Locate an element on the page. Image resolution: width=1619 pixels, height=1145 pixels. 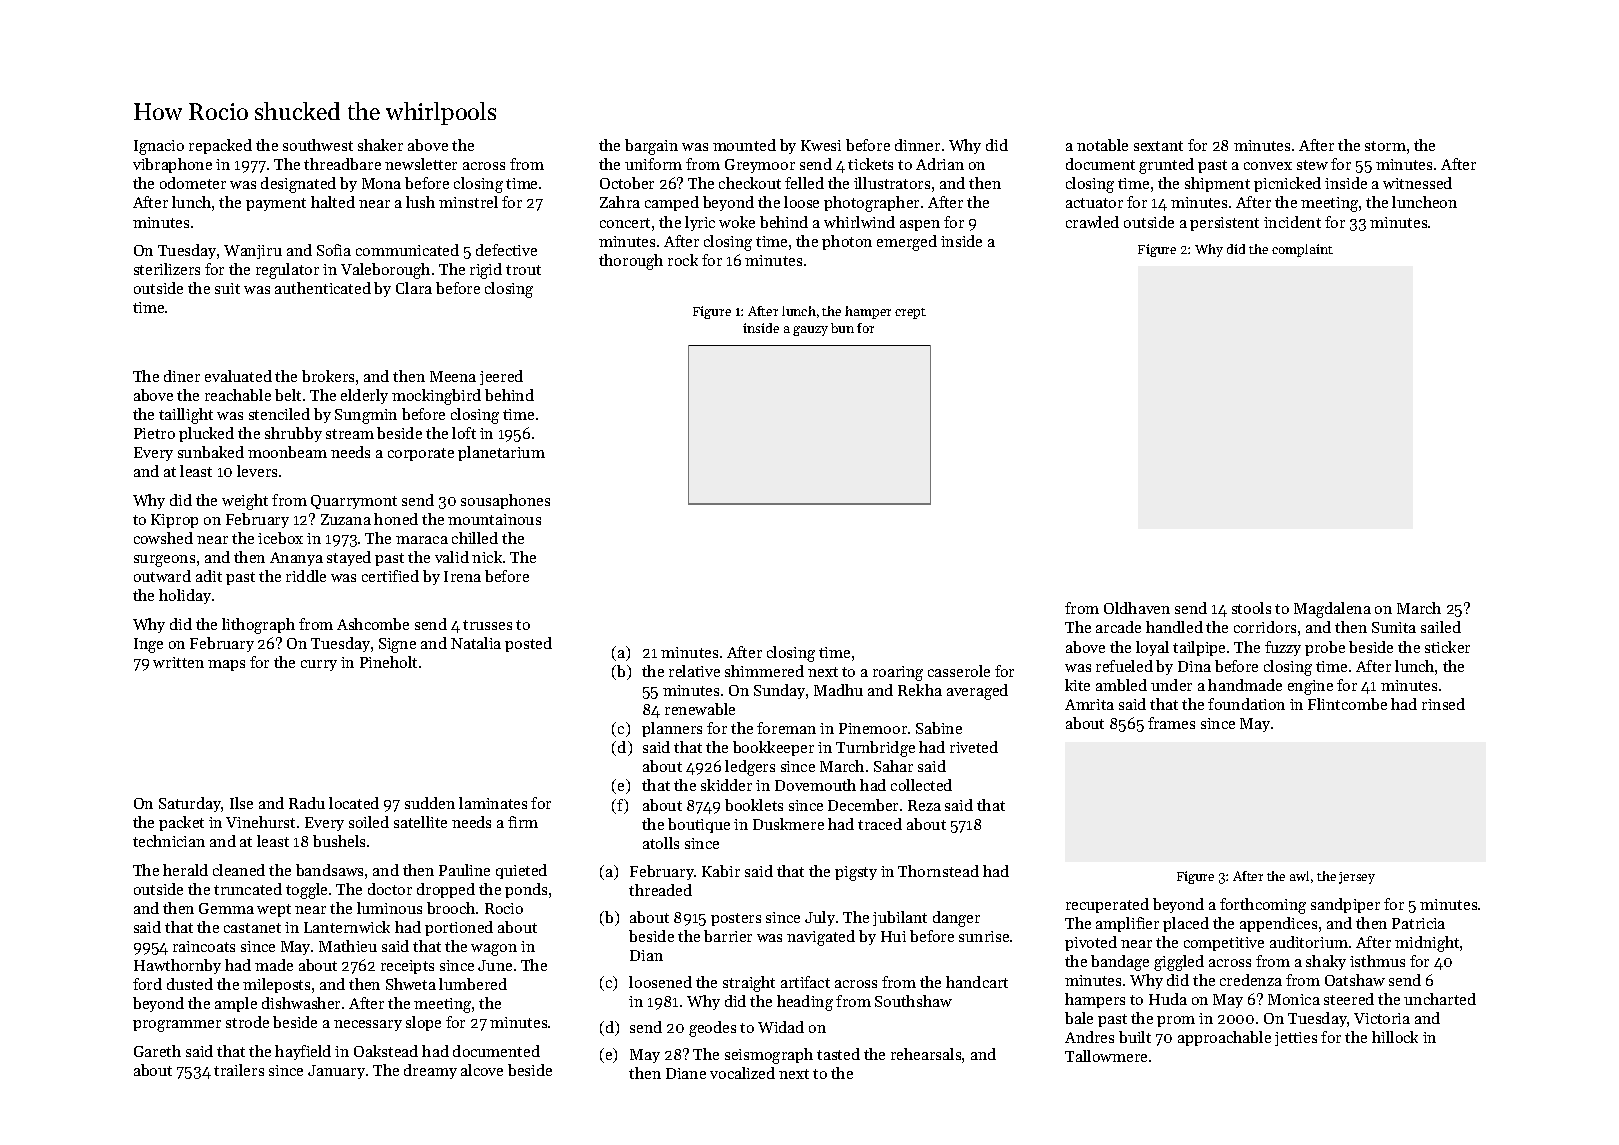
gauzy is located at coordinates (810, 331).
